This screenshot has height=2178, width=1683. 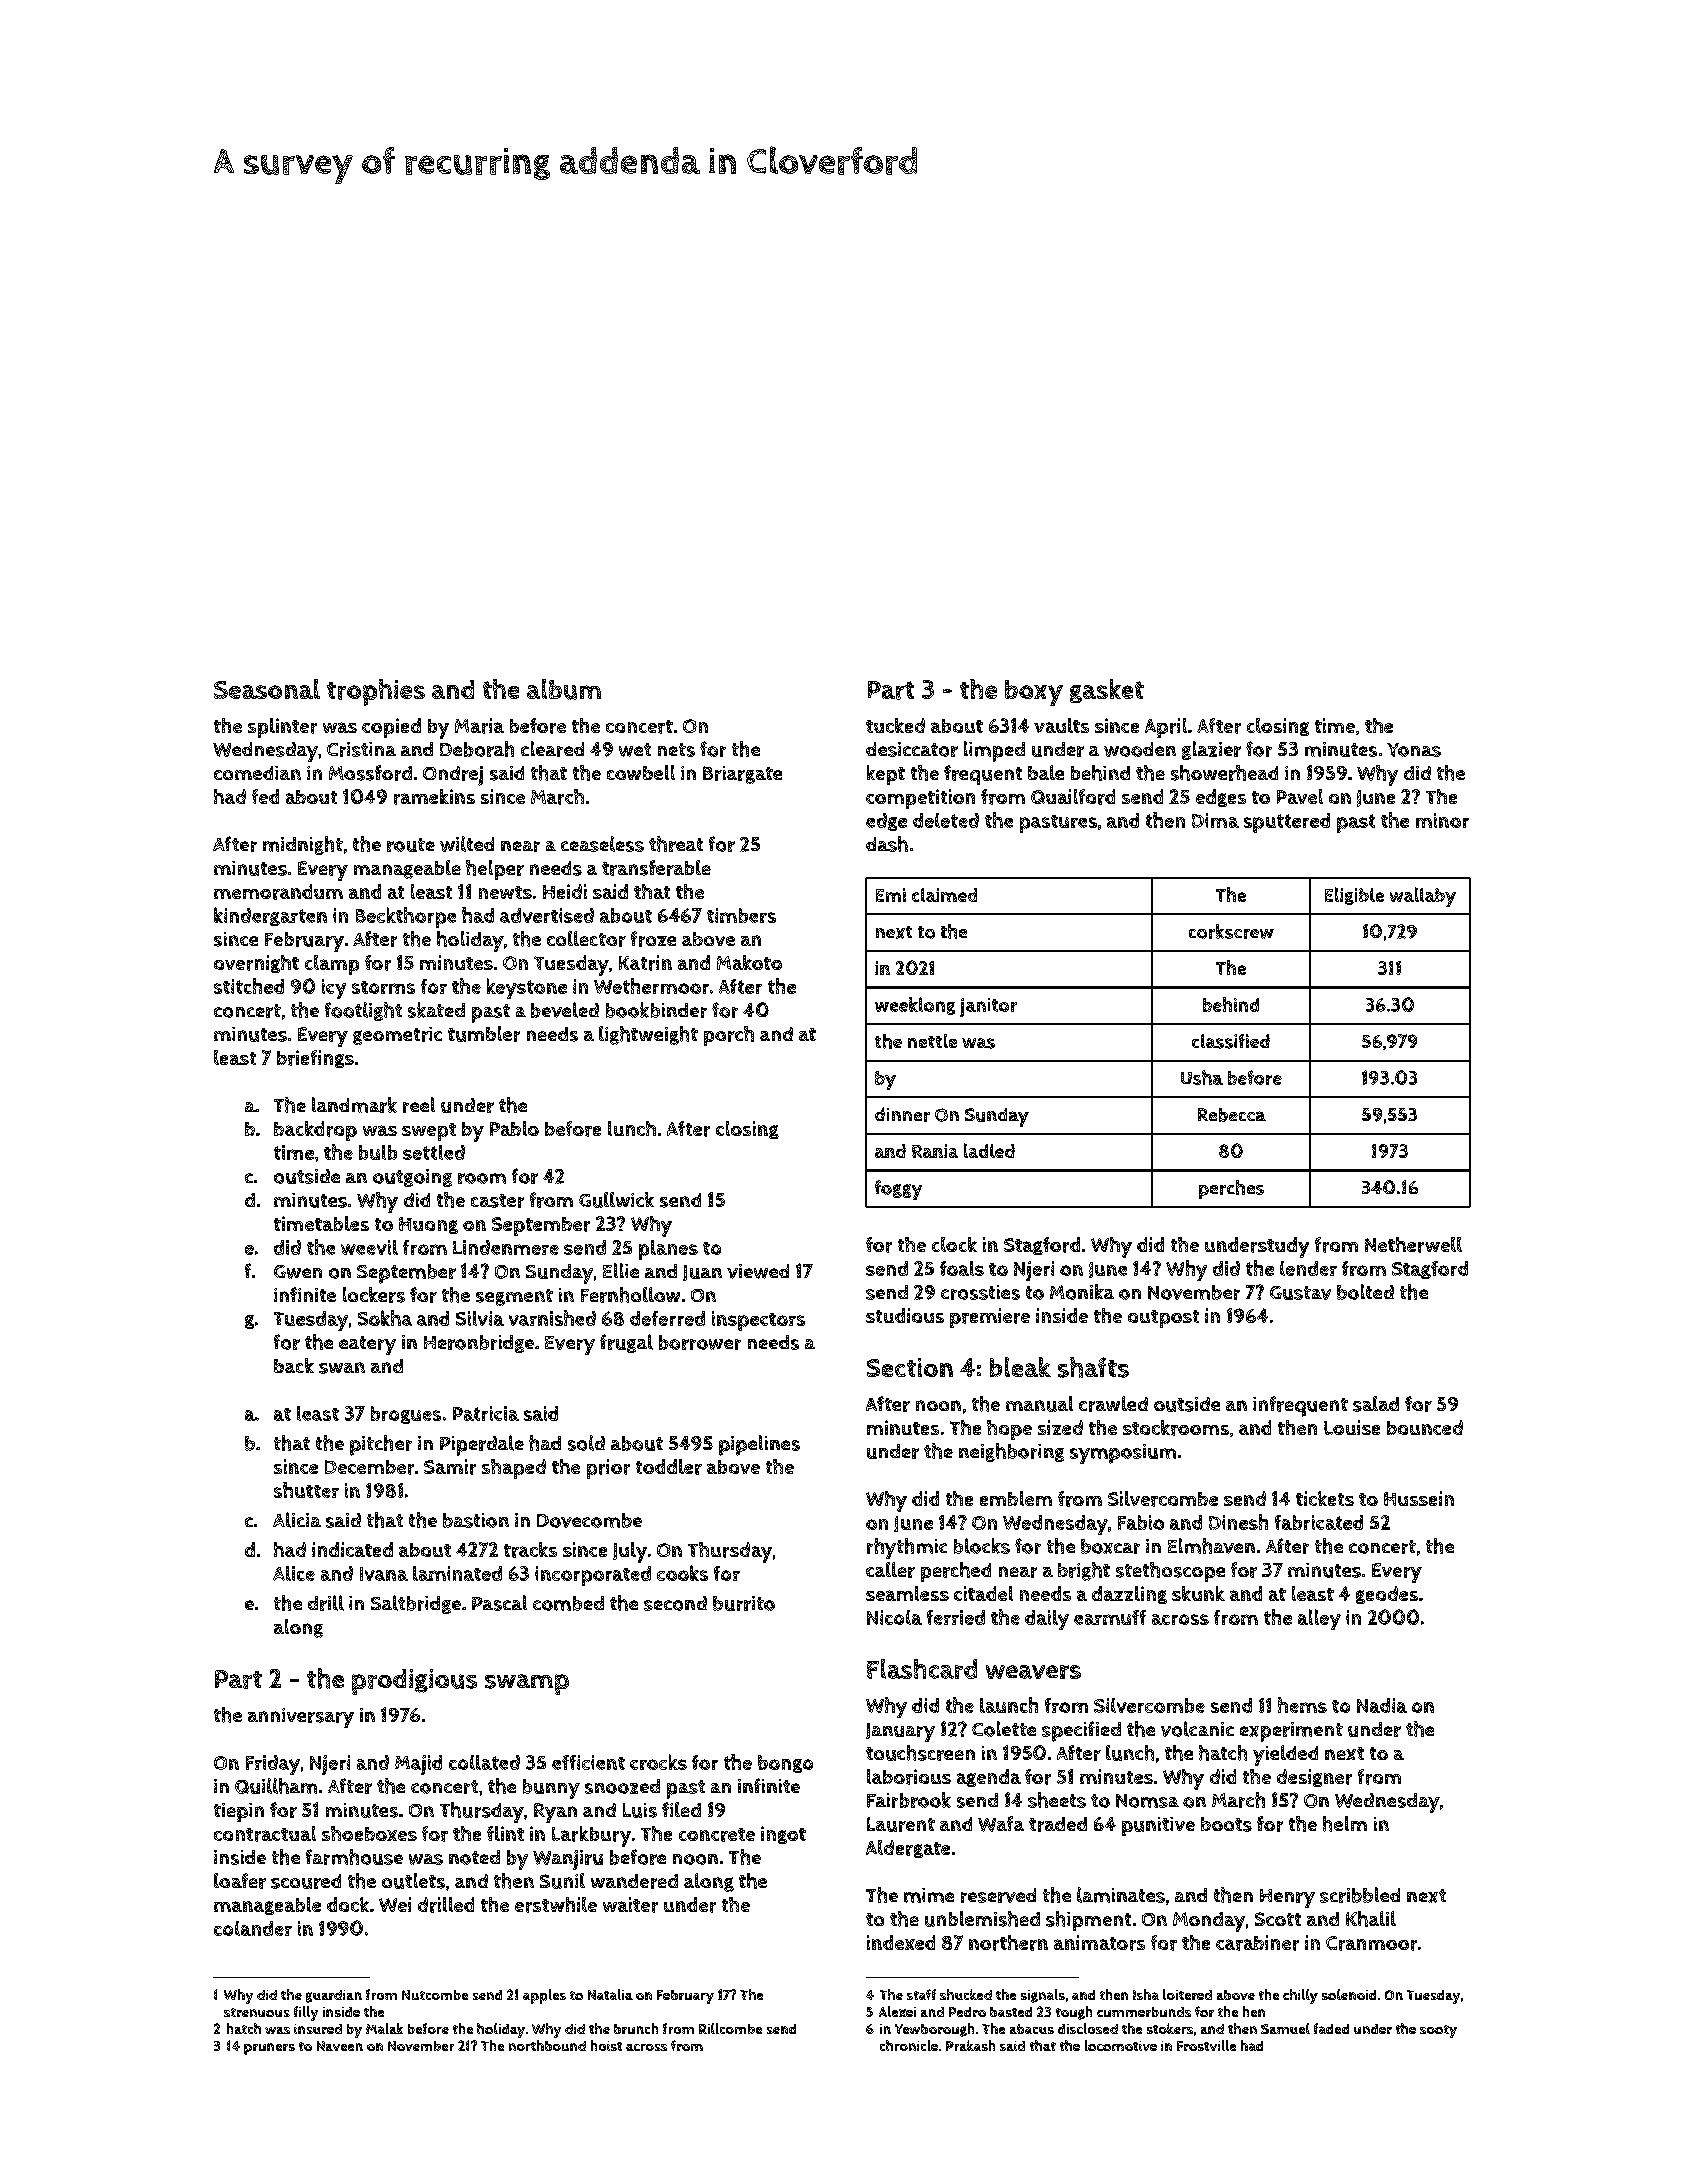 What do you see at coordinates (340, 2046) in the screenshot?
I see `Naveen` at bounding box center [340, 2046].
